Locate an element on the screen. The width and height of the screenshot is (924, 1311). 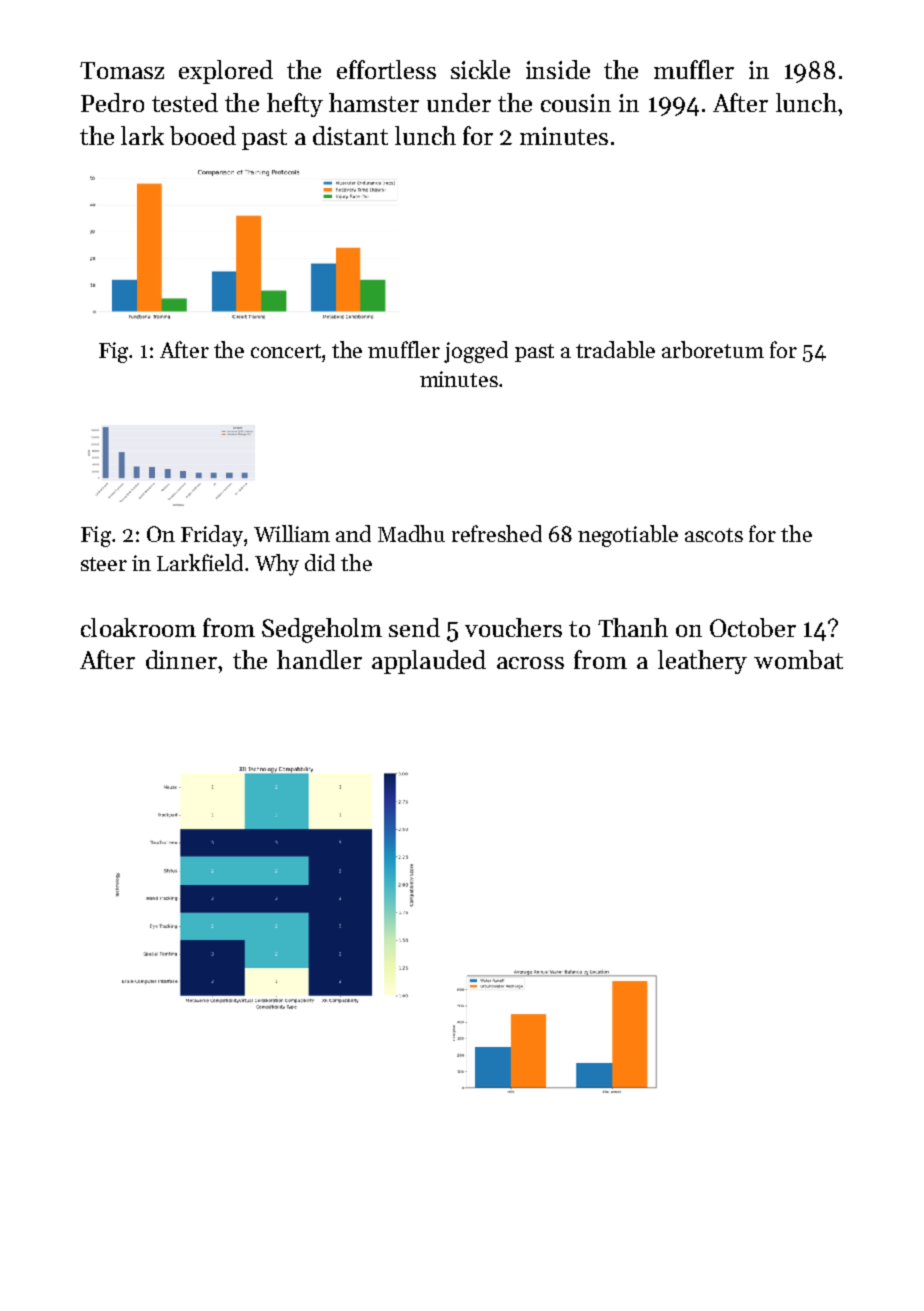
cousin is located at coordinates (576, 103).
